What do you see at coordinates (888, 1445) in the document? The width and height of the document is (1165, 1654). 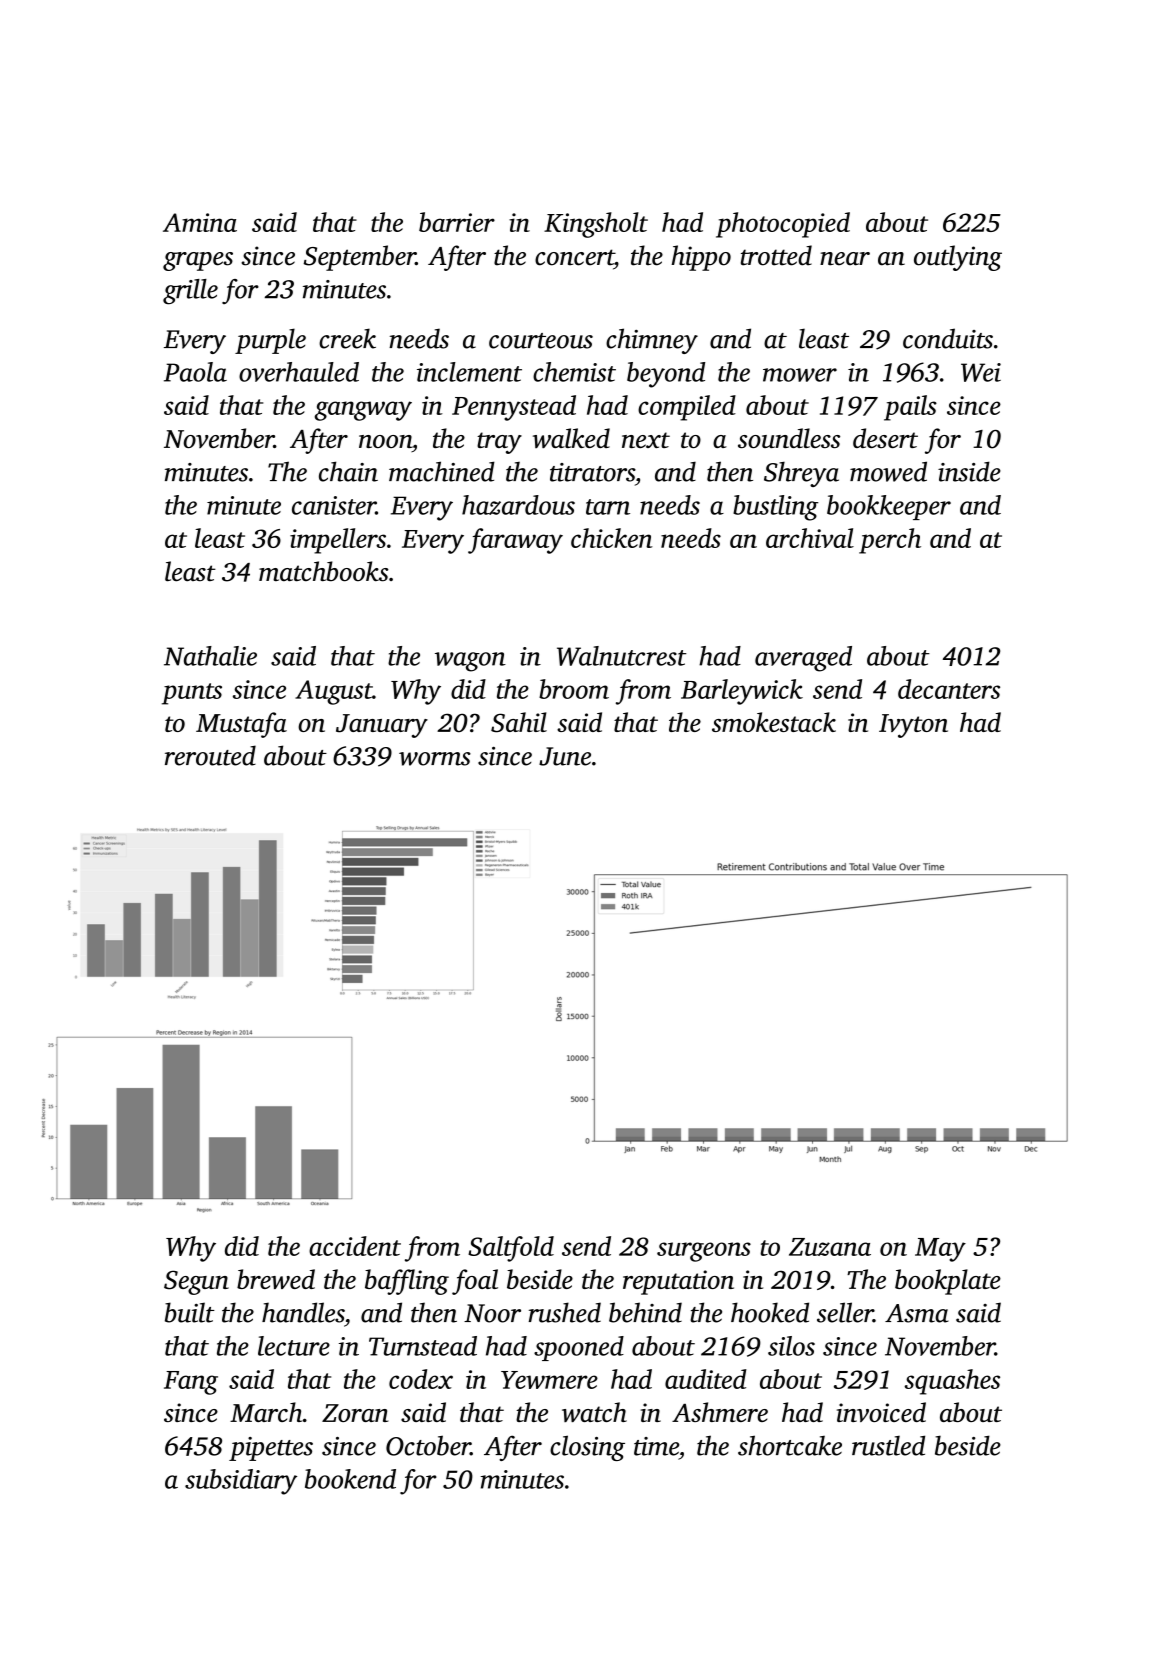 I see `rustled` at bounding box center [888, 1445].
